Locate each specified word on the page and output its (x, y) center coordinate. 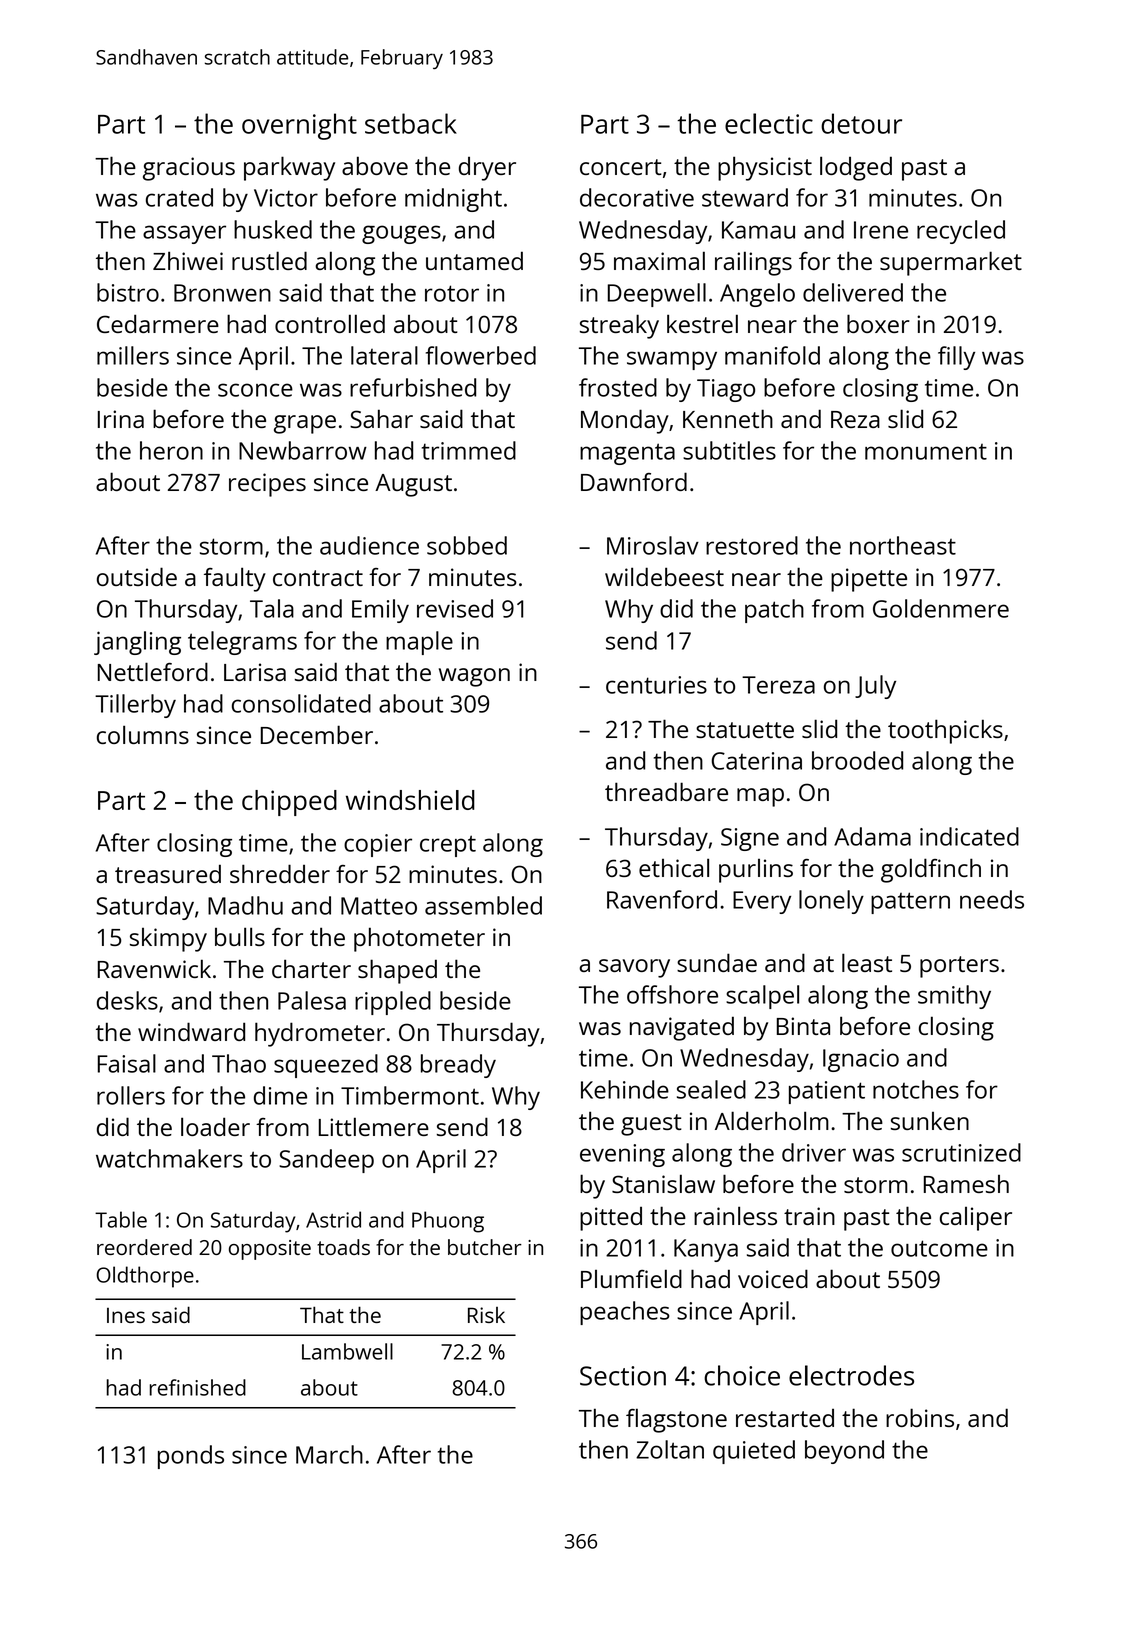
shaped (397, 971)
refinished (197, 1387)
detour (861, 123)
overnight (299, 126)
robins (920, 1417)
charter (311, 968)
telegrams (242, 643)
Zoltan (670, 1449)
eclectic (769, 123)
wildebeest (664, 576)
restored (752, 545)
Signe (750, 839)
